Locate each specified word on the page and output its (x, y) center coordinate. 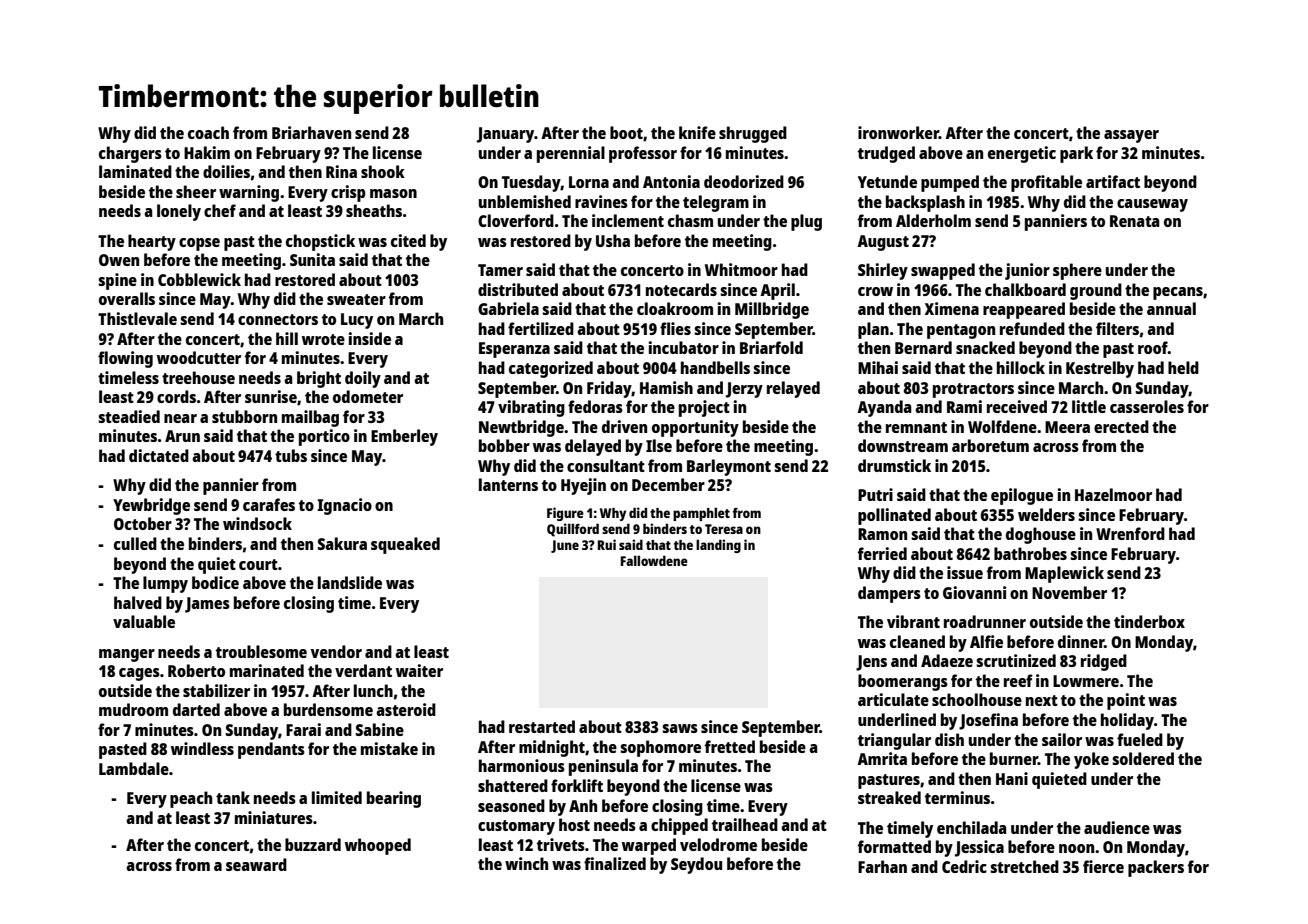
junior (1027, 271)
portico (324, 437)
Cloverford (516, 220)
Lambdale (134, 768)
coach (208, 132)
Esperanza (514, 350)
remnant (916, 427)
